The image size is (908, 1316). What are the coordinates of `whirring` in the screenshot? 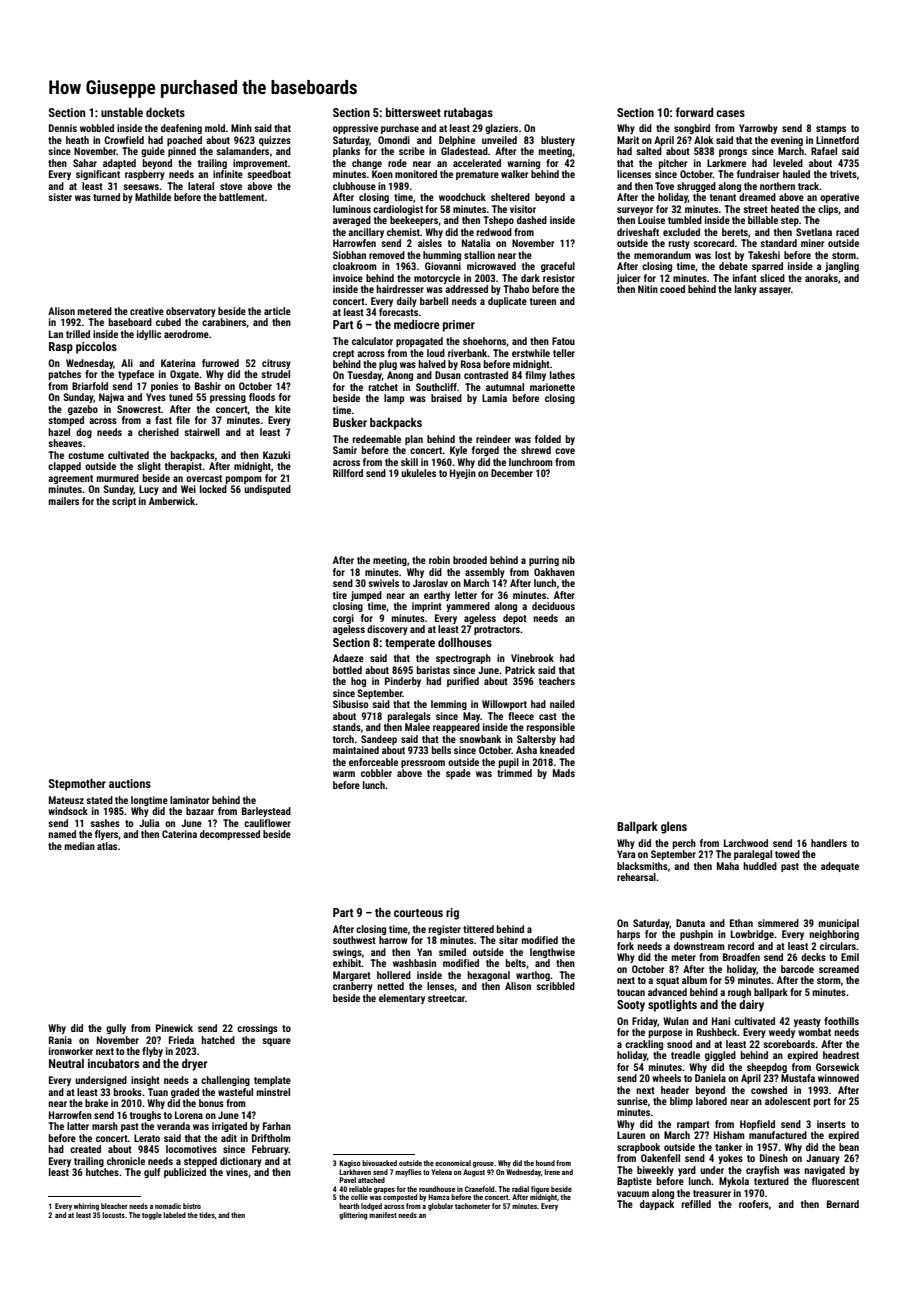 It's located at (86, 1207).
